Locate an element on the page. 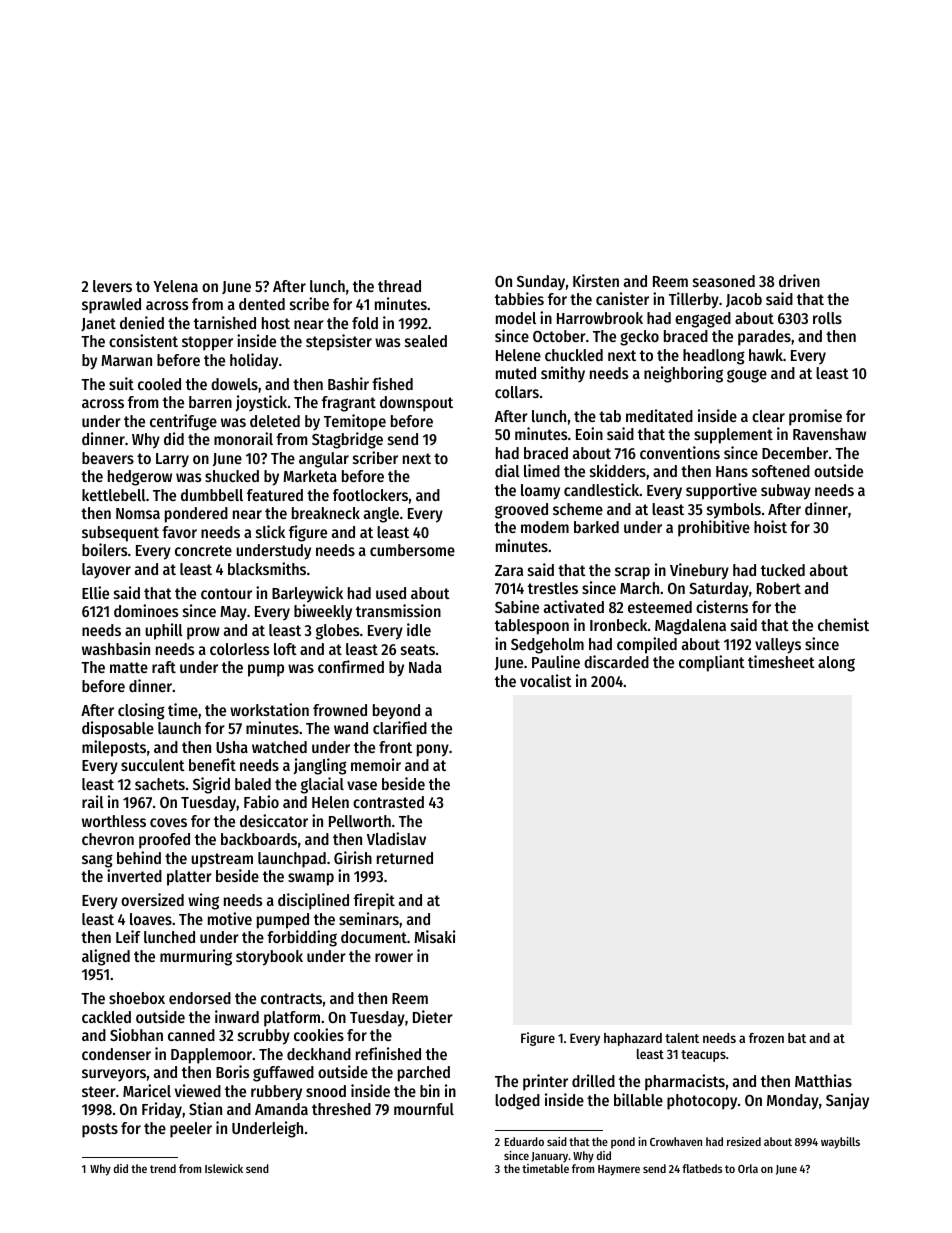  waybills is located at coordinates (840, 1143).
